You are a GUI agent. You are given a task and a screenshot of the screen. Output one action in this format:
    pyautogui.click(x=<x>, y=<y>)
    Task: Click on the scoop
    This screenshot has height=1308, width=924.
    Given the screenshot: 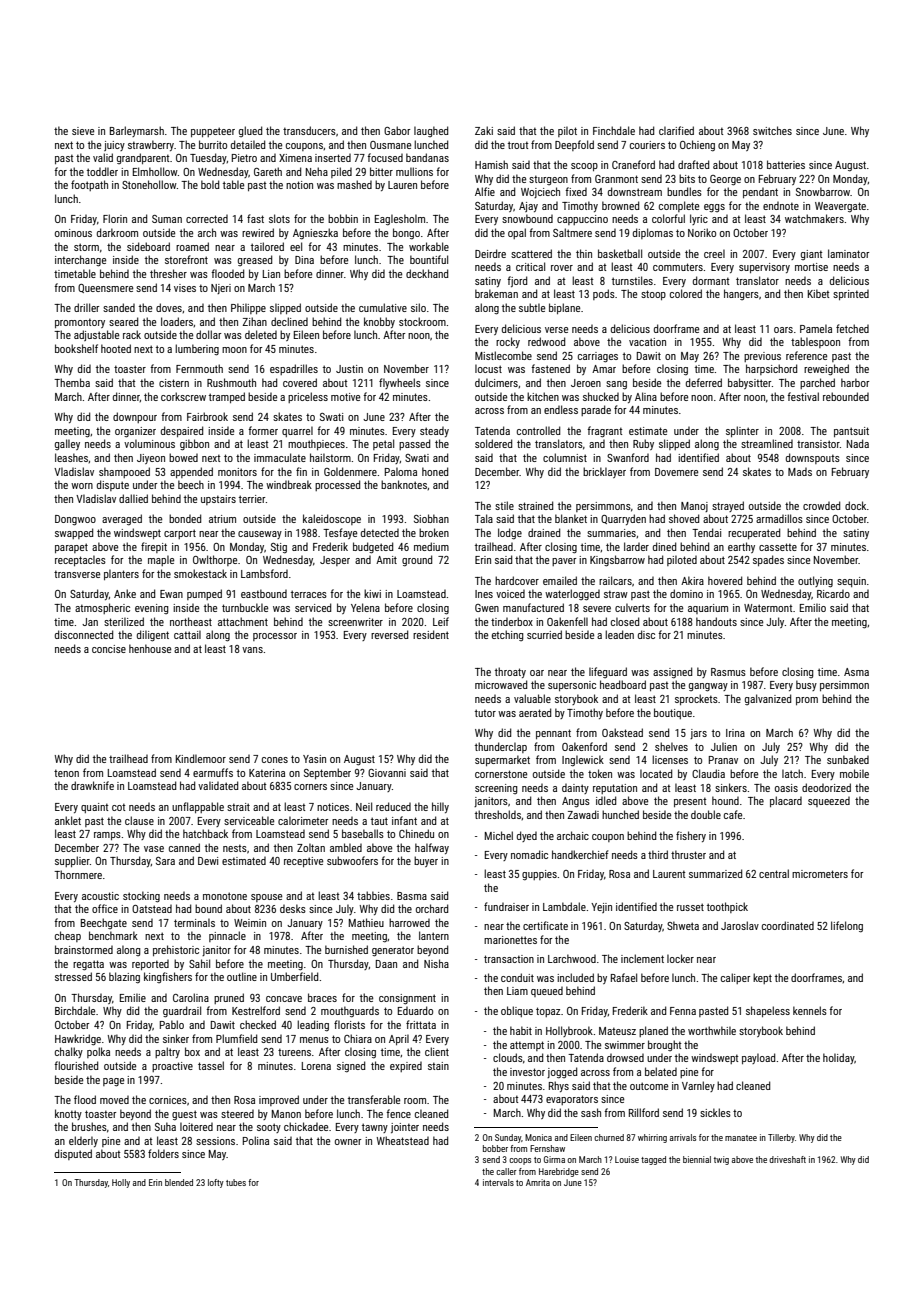 What is the action you would take?
    pyautogui.click(x=584, y=167)
